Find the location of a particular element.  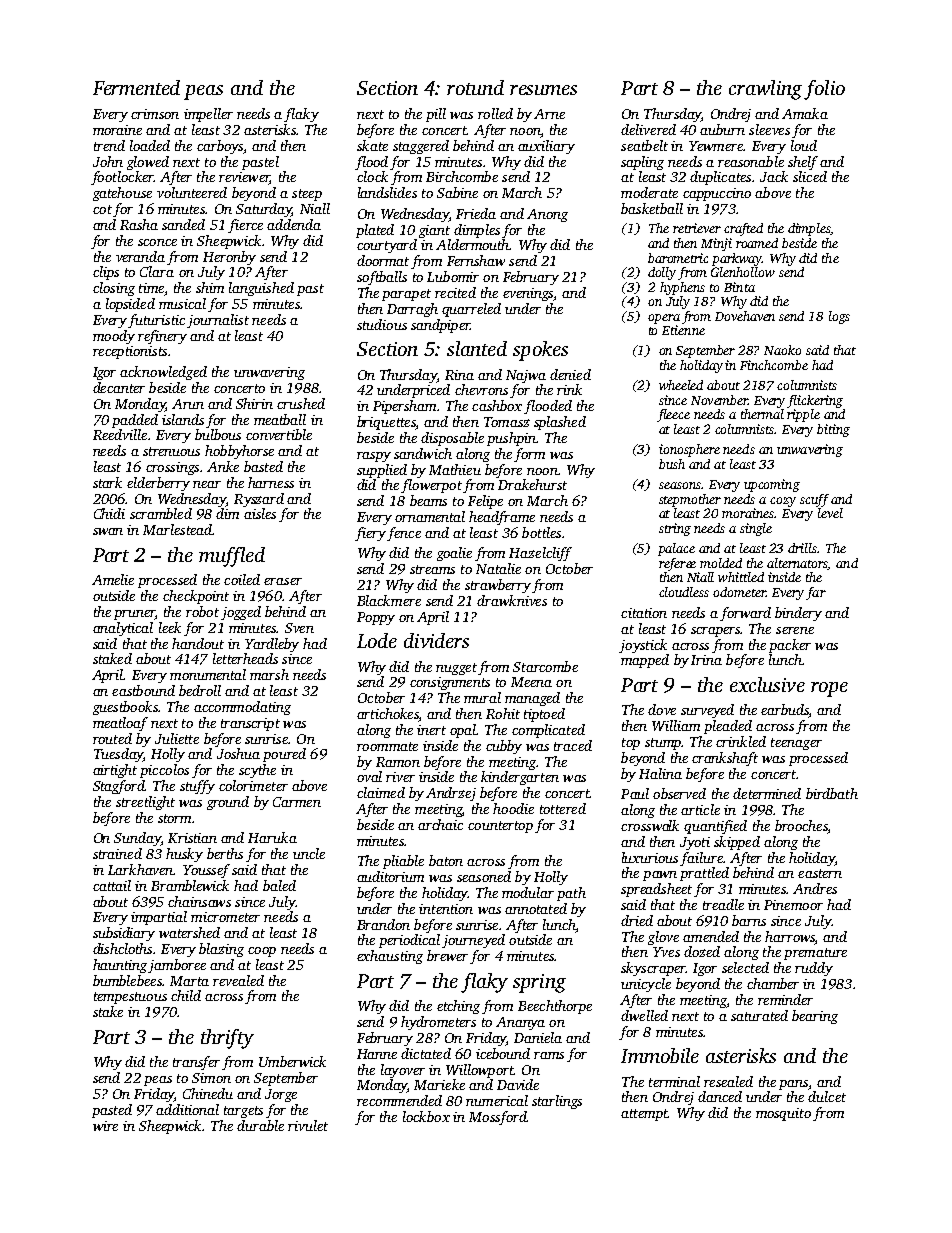

piccolos is located at coordinates (164, 771).
